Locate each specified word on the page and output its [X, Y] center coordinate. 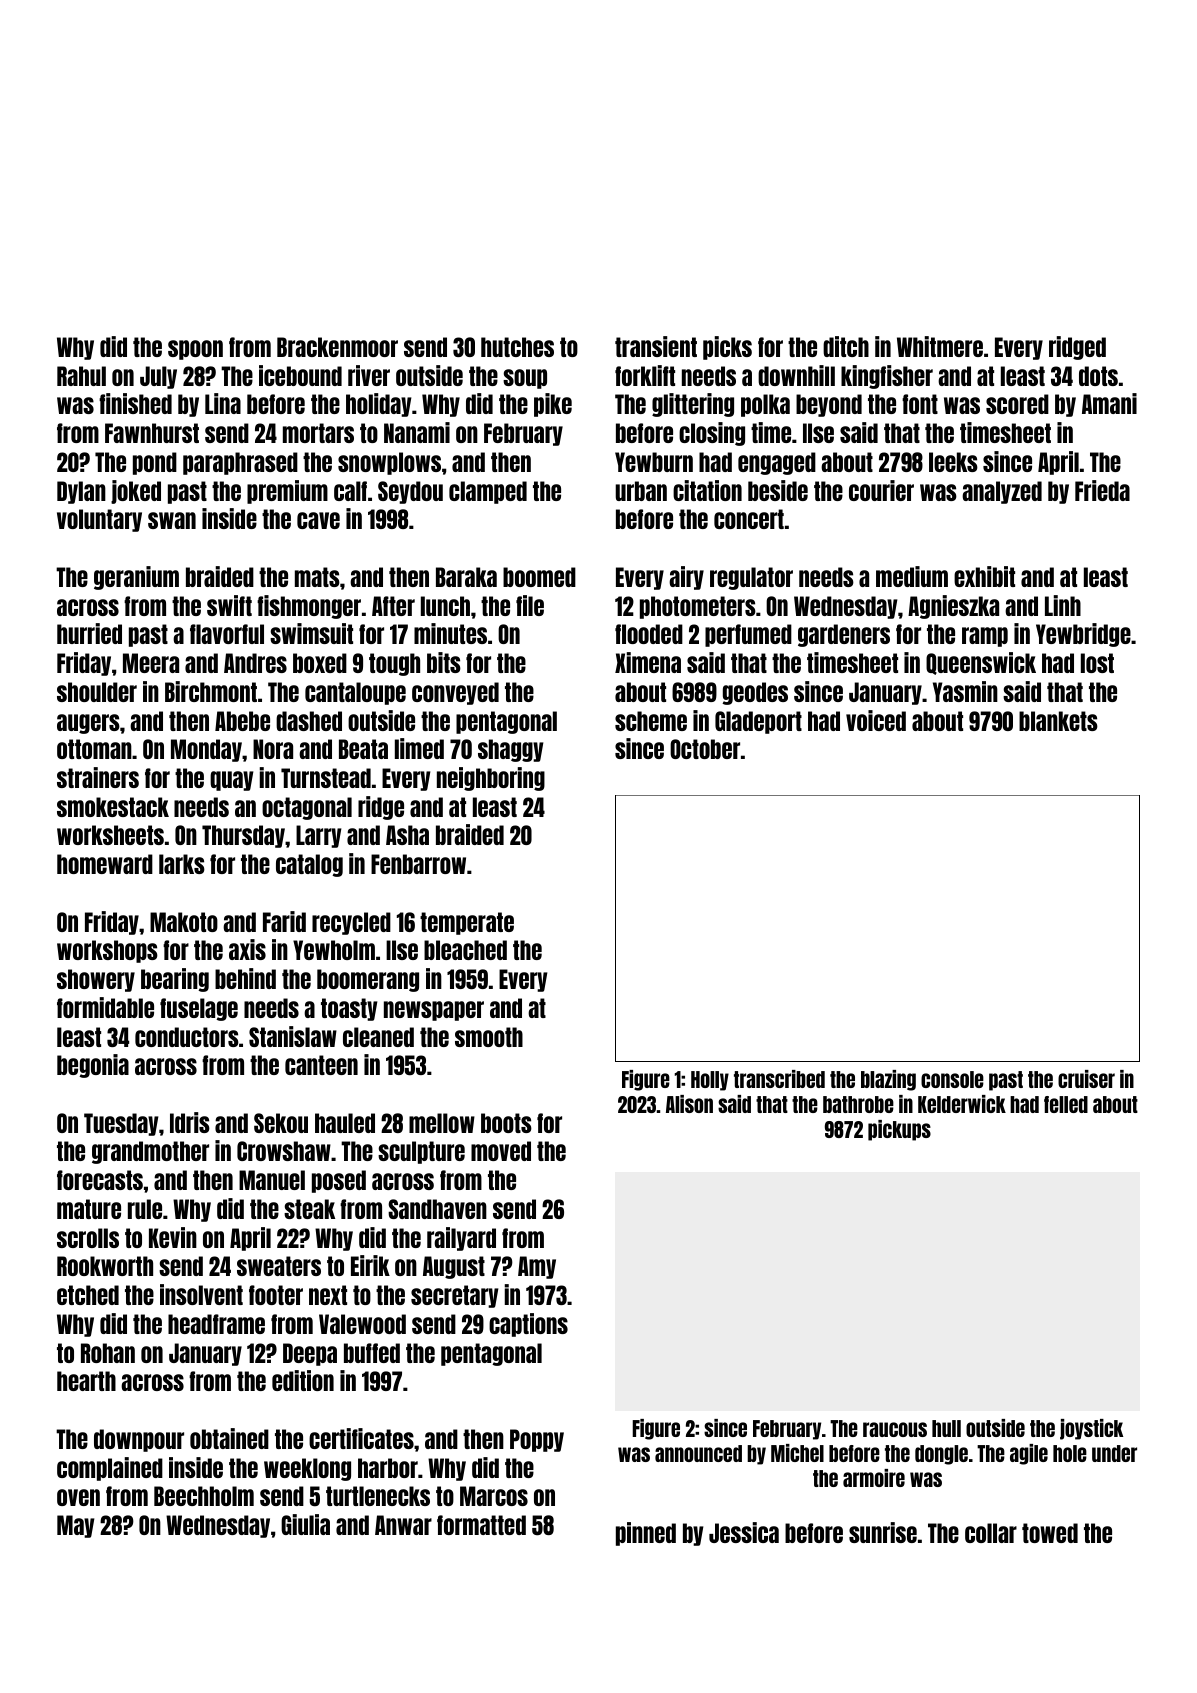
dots [1098, 376]
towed [1050, 1533]
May [75, 1526]
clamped [488, 492]
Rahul [81, 376]
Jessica [744, 1532]
